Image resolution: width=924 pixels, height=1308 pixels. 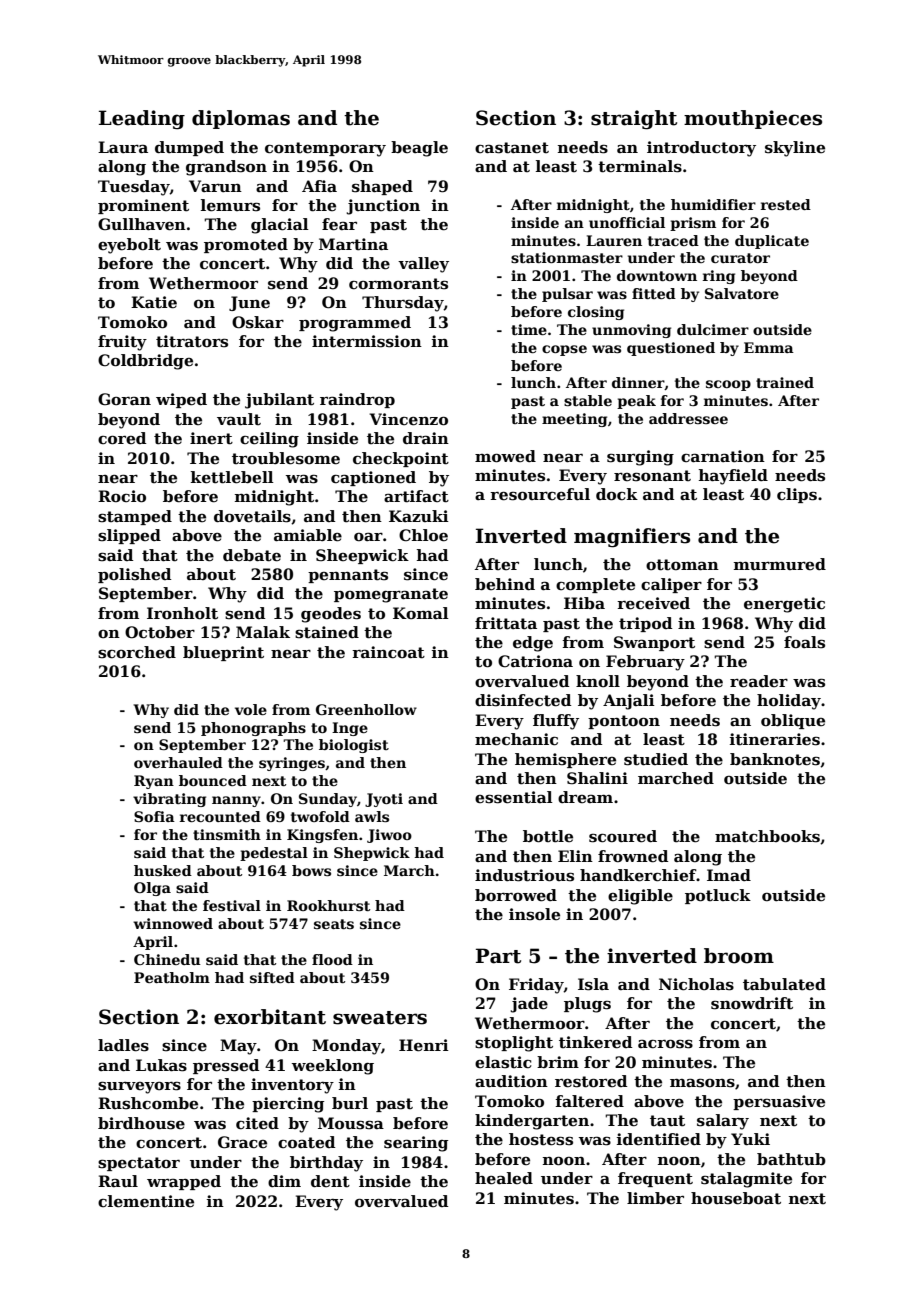 I want to click on banknotes, so click(x=775, y=759).
